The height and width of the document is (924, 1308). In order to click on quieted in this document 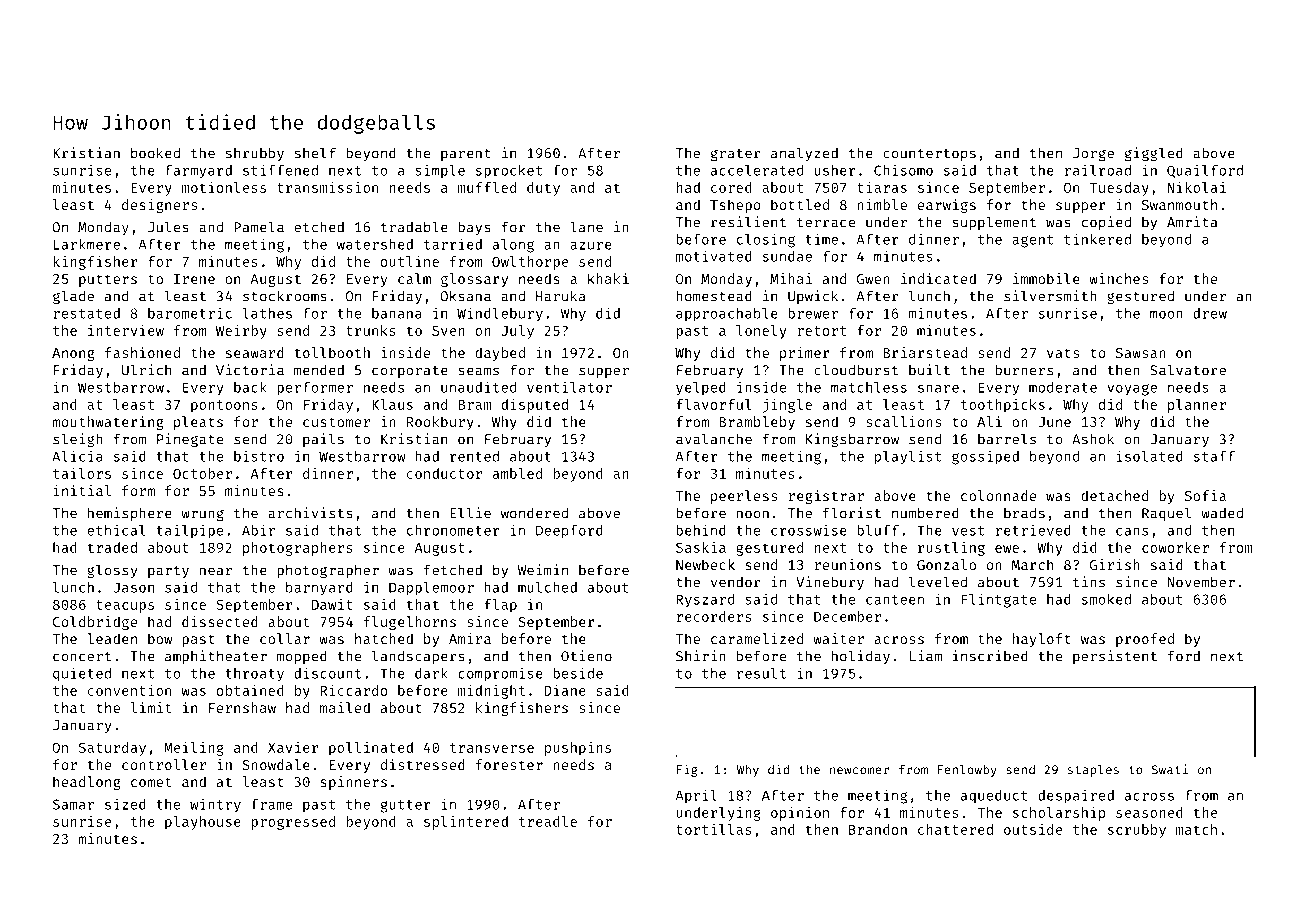, I will do `click(82, 674)`.
